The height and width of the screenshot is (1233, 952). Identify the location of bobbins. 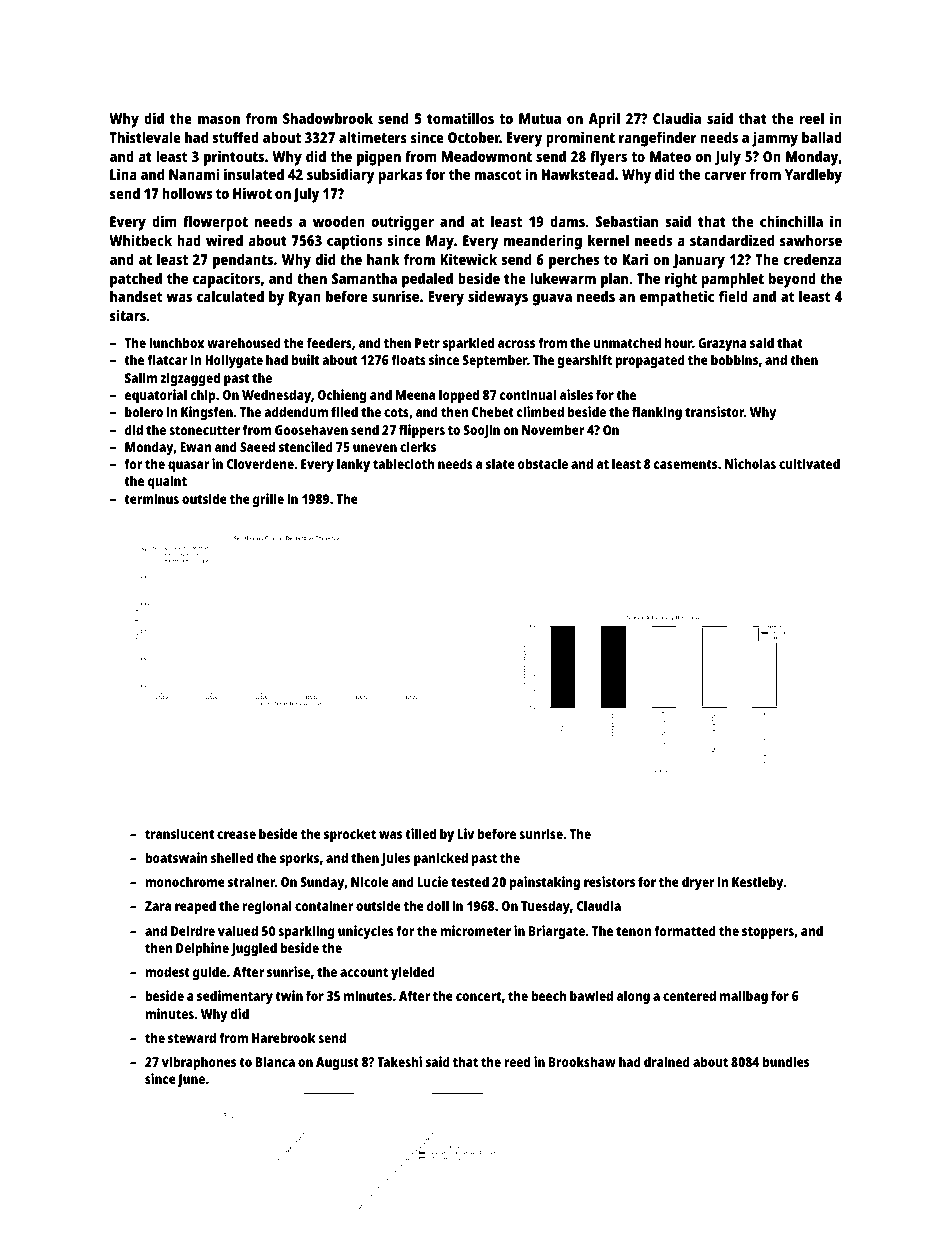
(734, 359).
